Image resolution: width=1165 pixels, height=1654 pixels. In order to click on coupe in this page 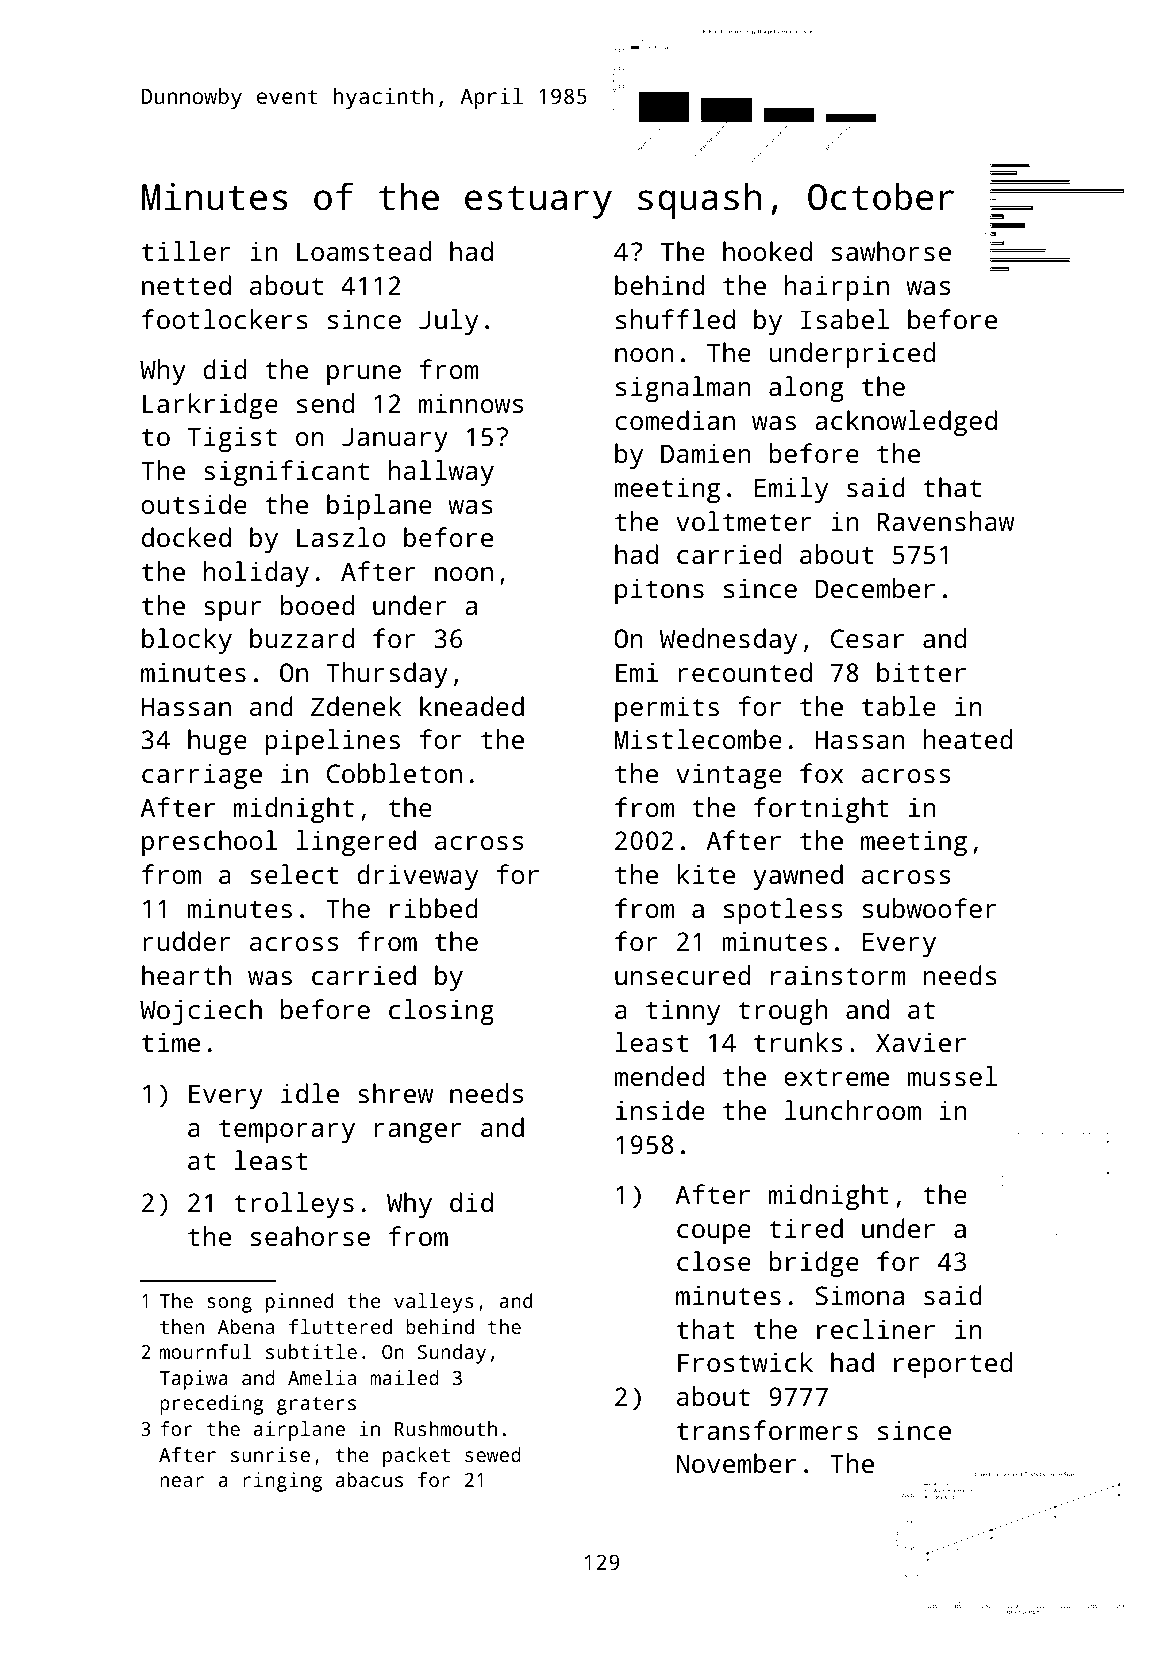, I will do `click(714, 1234)`.
